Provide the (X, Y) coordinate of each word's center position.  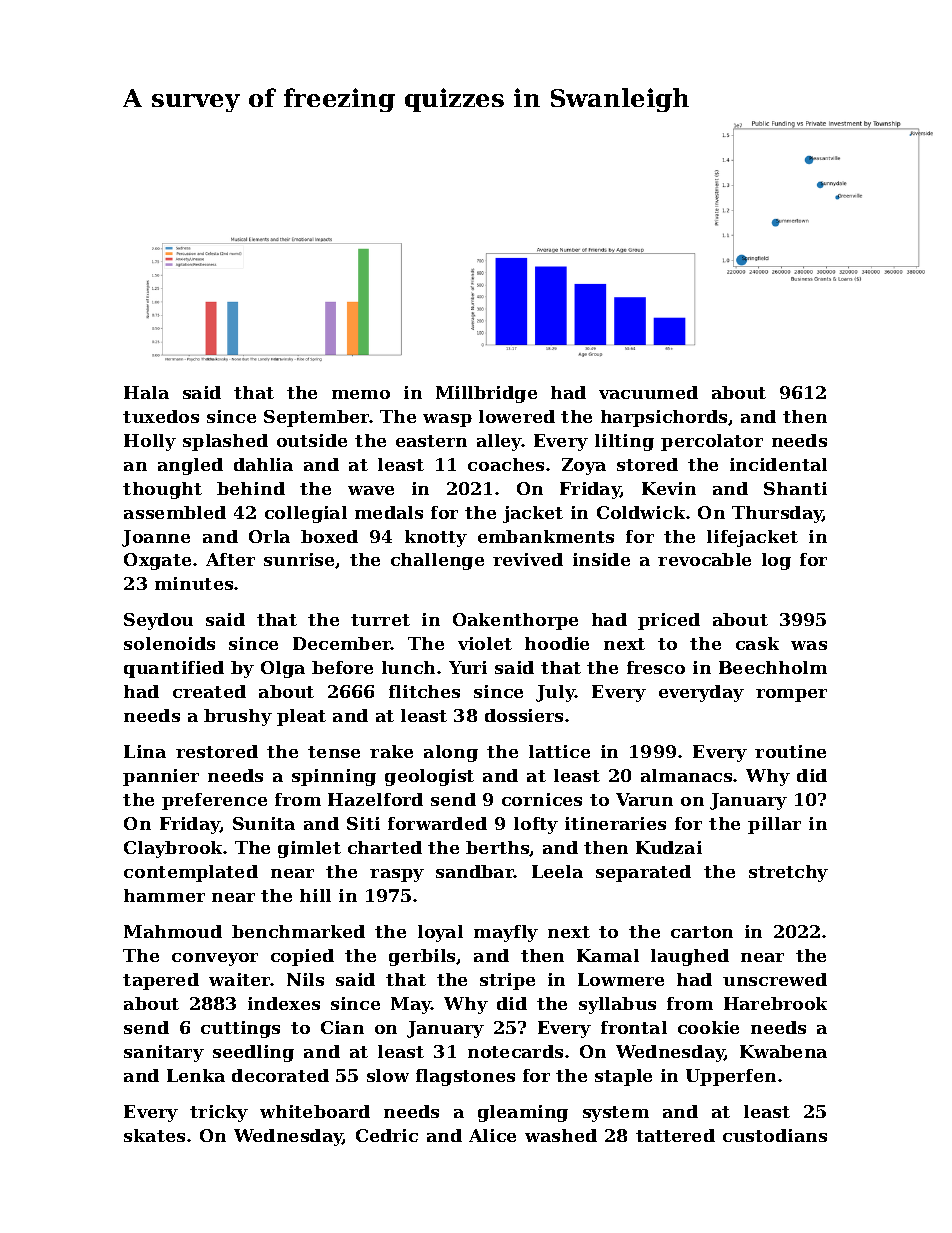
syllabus (617, 1005)
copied (302, 957)
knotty (436, 538)
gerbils (422, 957)
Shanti (795, 488)
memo (361, 394)
